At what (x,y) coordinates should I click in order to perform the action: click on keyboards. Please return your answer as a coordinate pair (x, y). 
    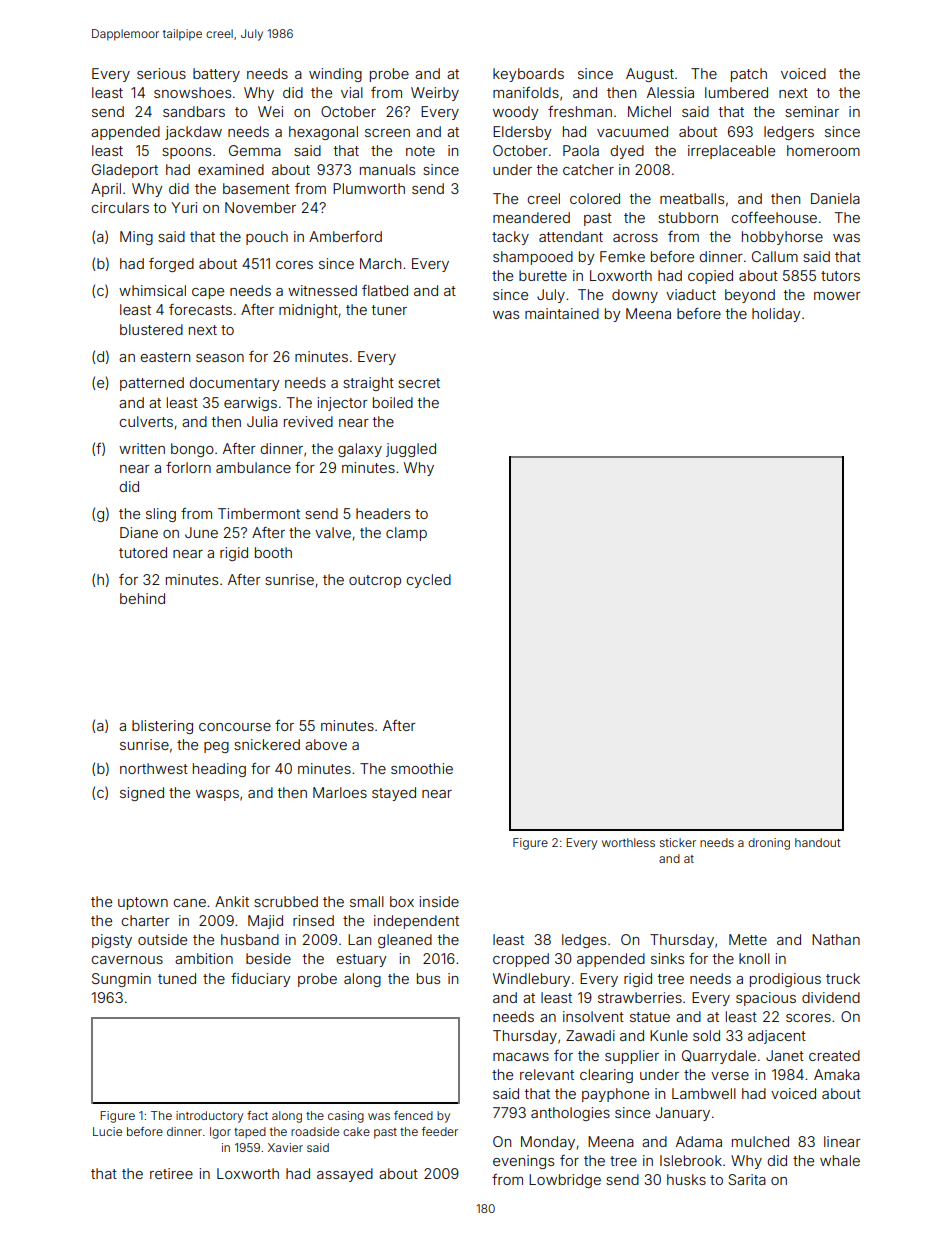
    Looking at the image, I should click on (528, 75).
